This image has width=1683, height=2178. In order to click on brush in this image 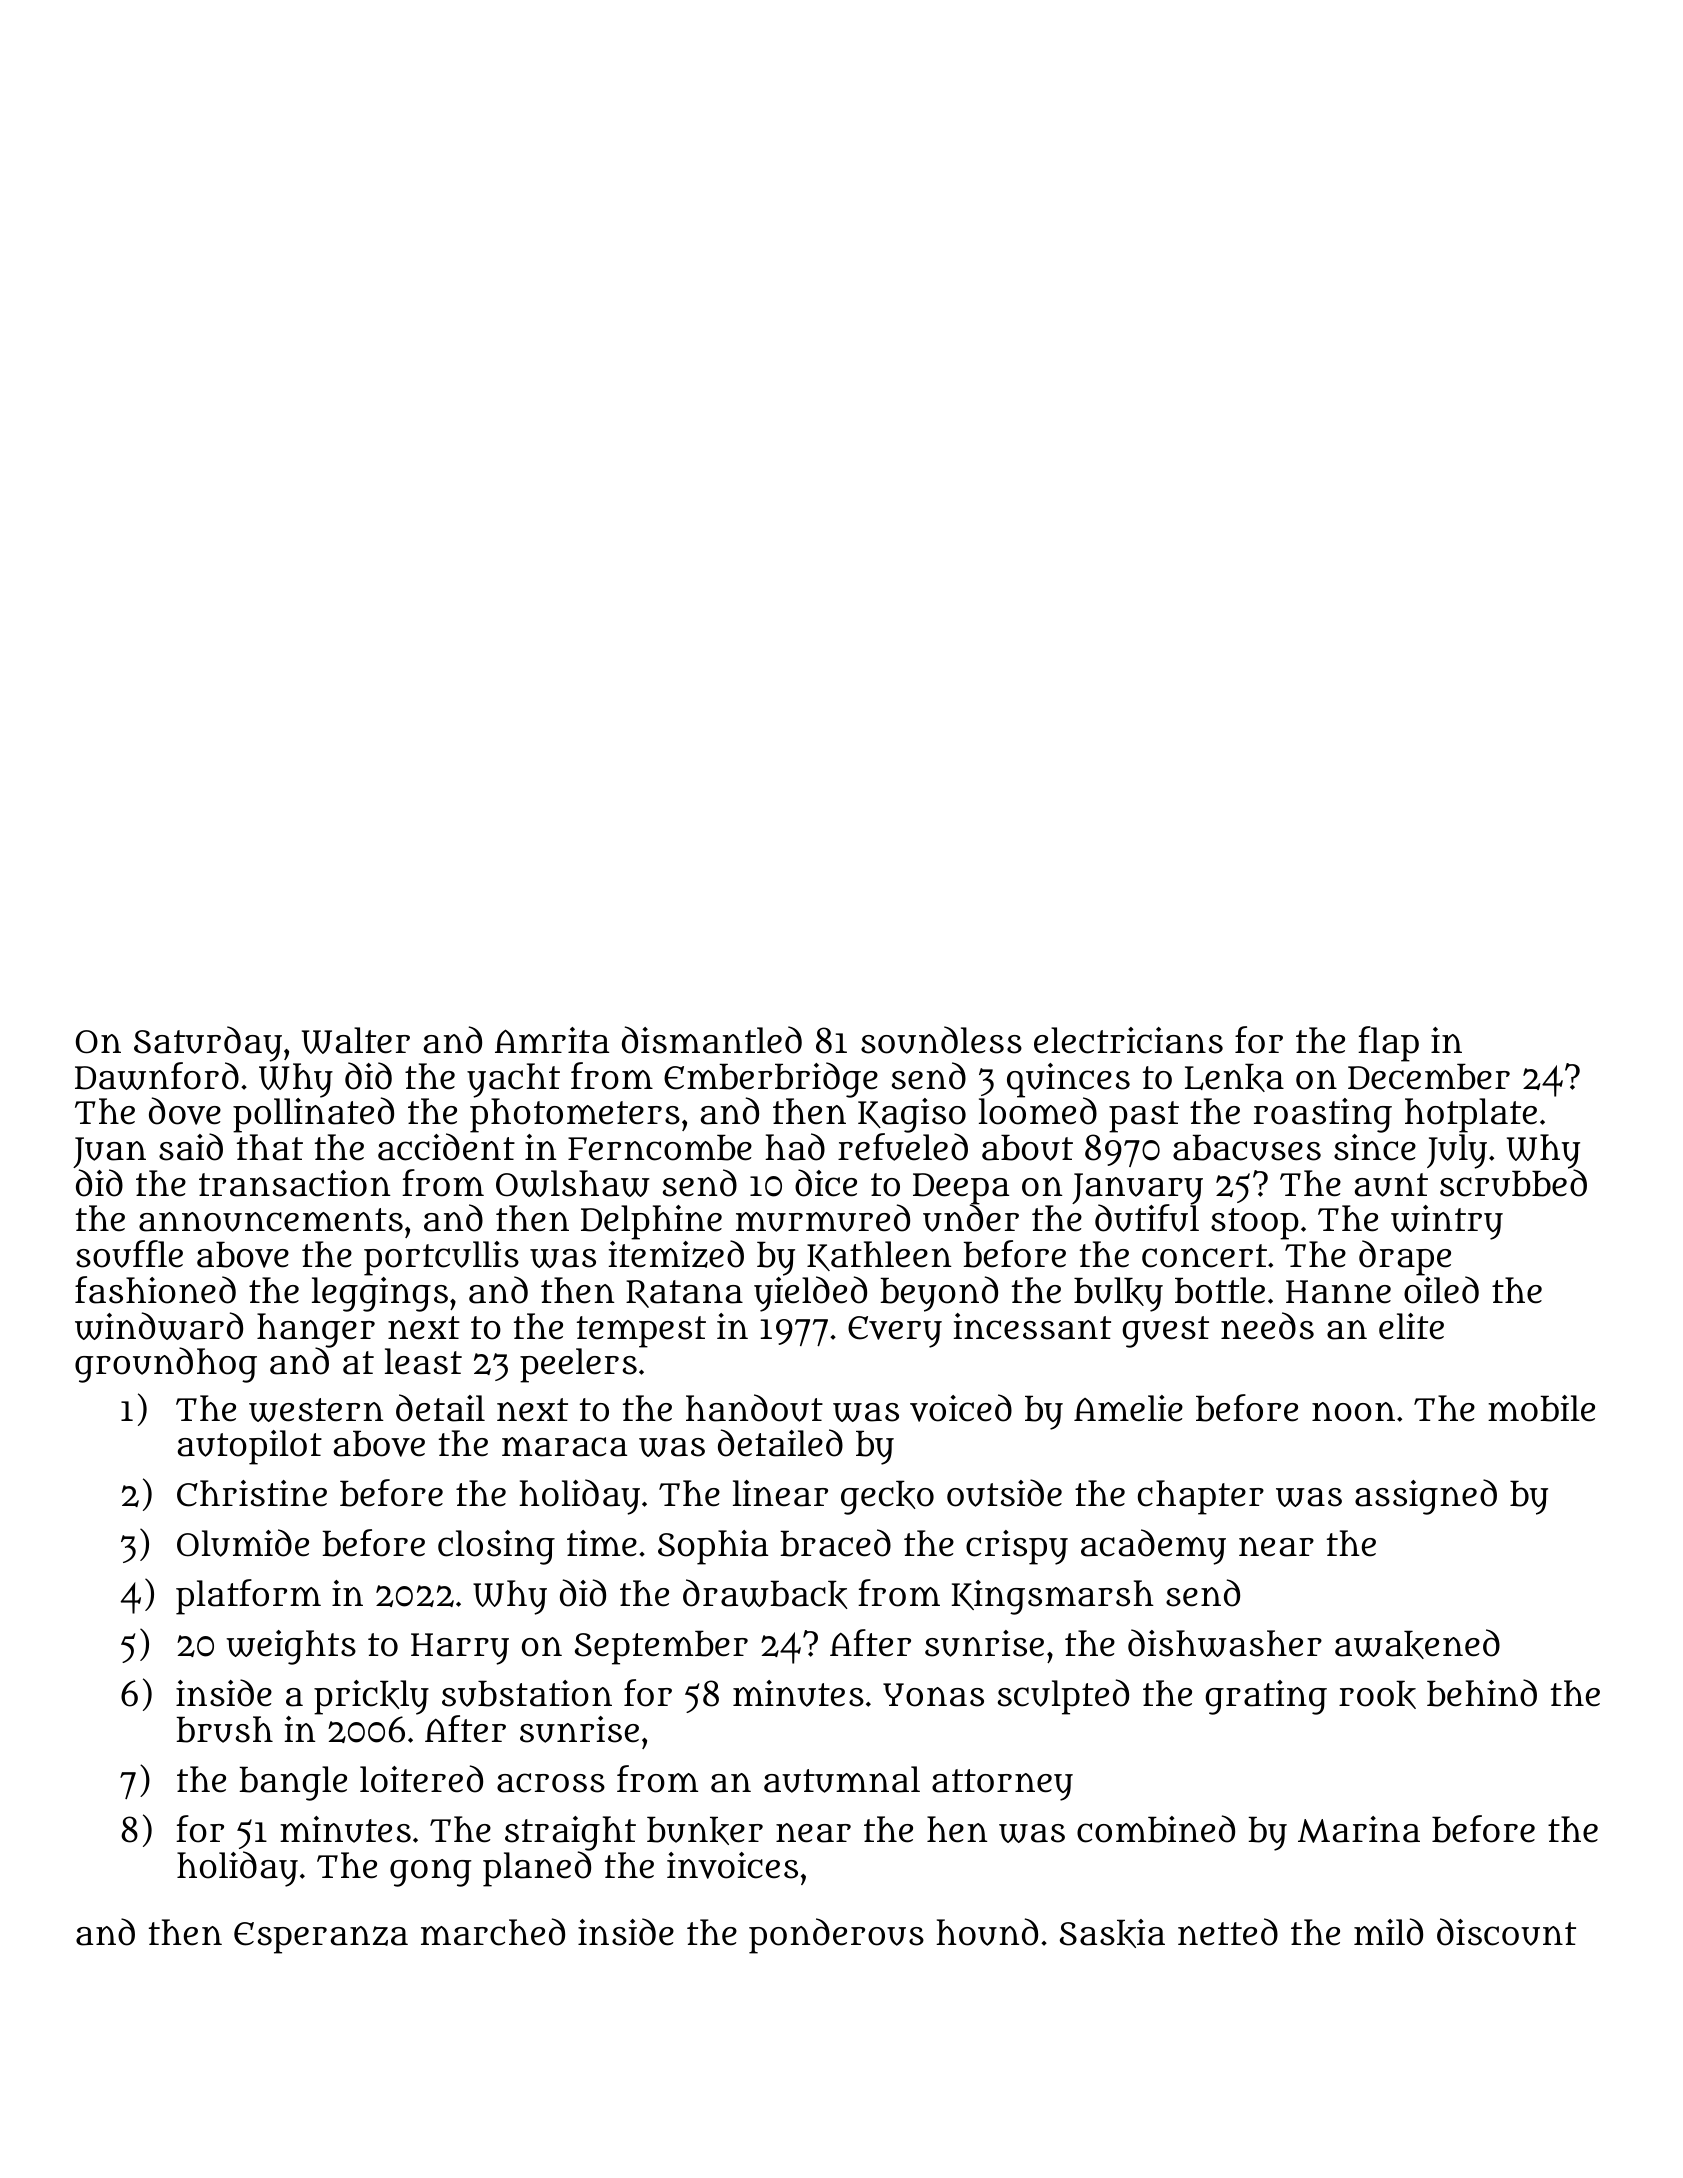, I will do `click(224, 1729)`.
